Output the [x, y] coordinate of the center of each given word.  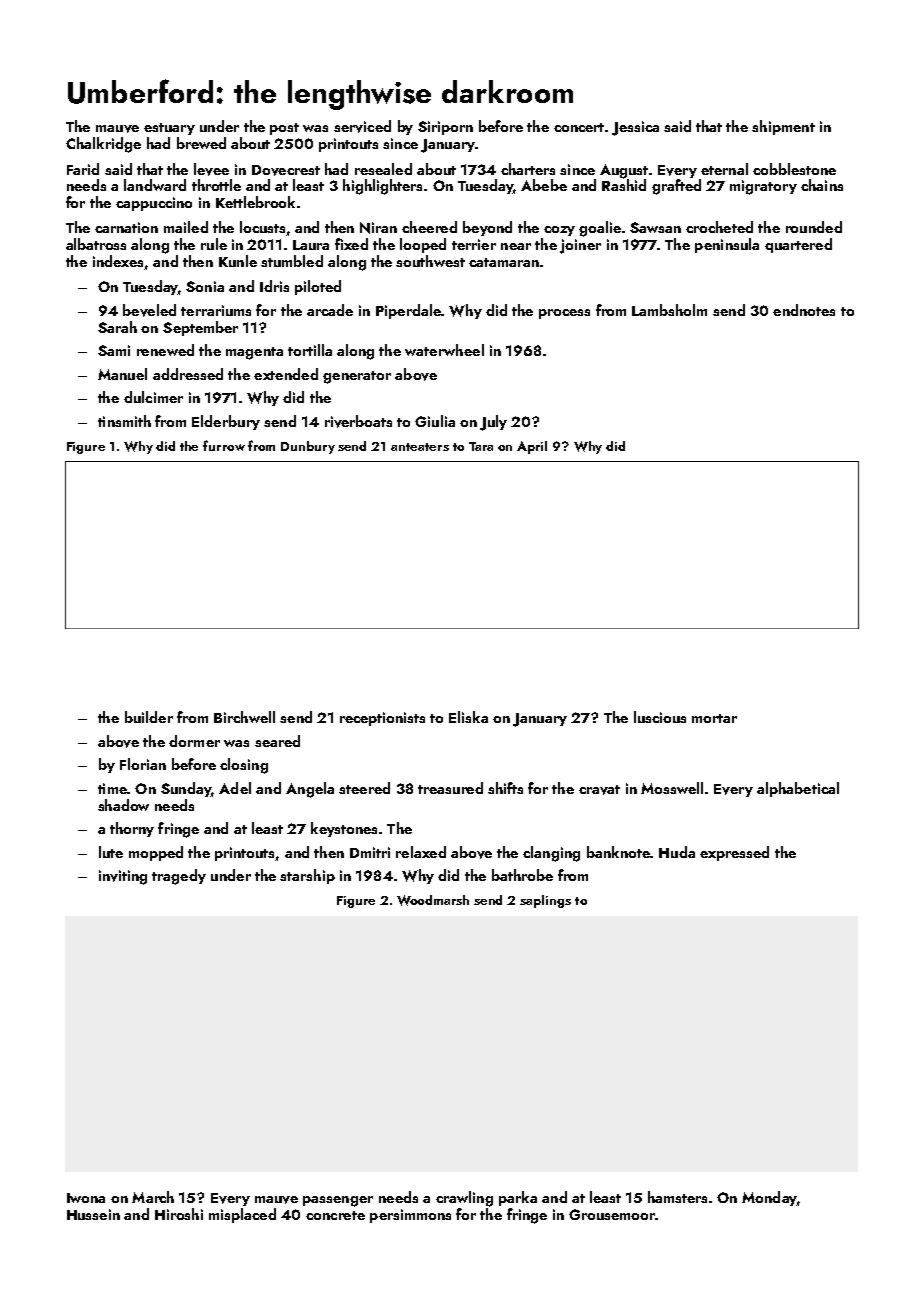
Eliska [468, 717]
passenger [338, 1201]
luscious [660, 717]
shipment [783, 127]
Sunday [186, 789]
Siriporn [445, 128]
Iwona [86, 1198]
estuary [169, 129]
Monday [769, 1198]
